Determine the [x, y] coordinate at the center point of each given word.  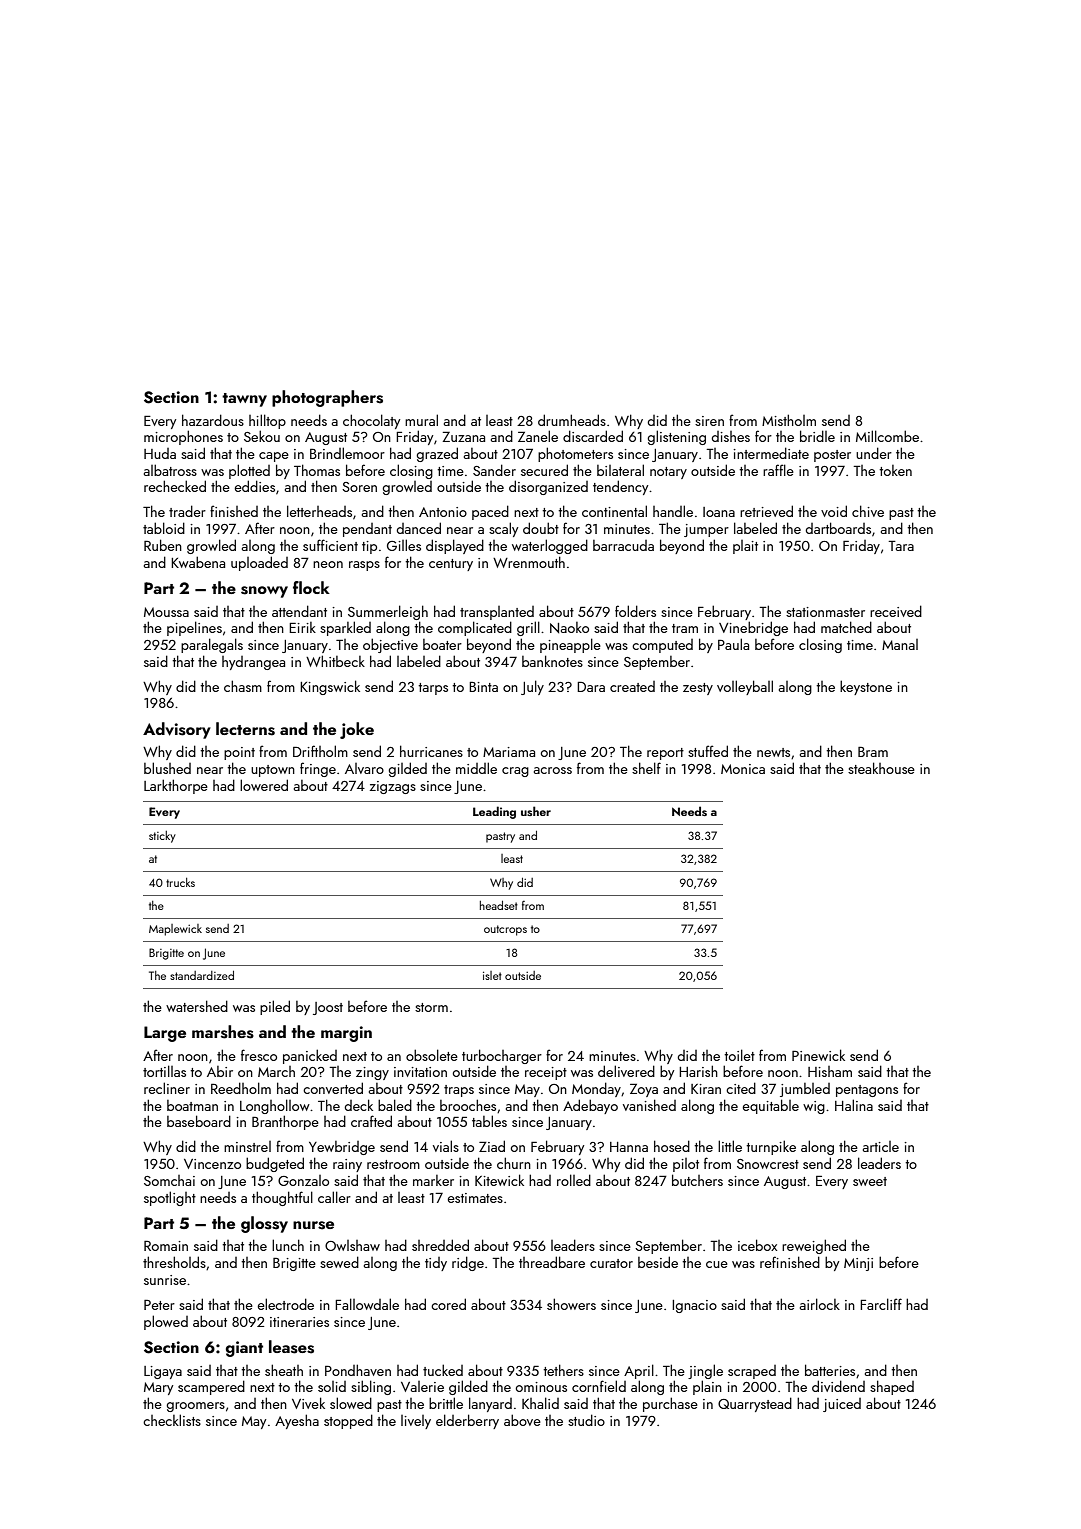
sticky [162, 837]
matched [846, 627]
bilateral [620, 470]
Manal [900, 644]
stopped [348, 1421]
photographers [327, 398]
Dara [591, 686]
